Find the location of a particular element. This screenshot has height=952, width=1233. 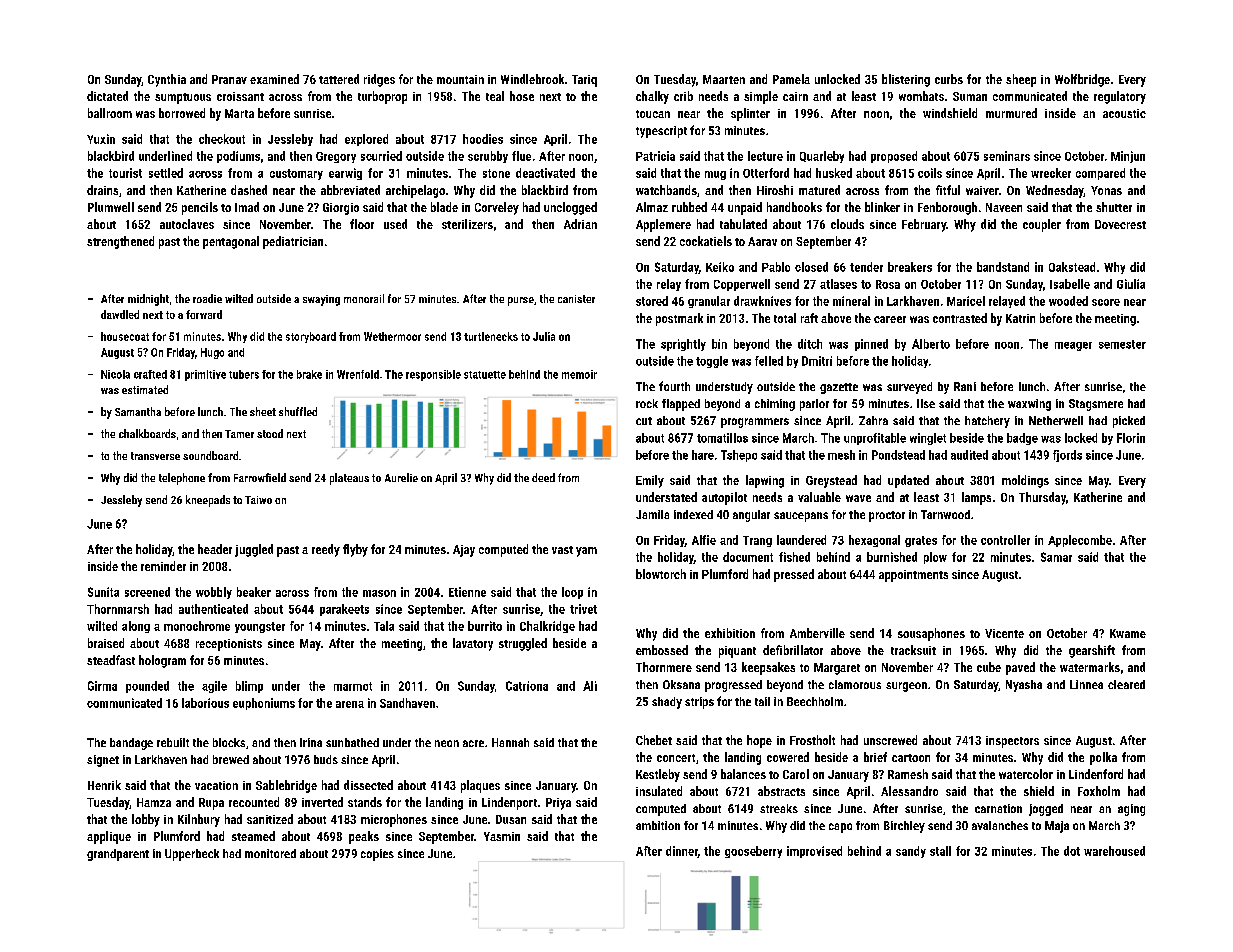

clouds is located at coordinates (847, 224).
